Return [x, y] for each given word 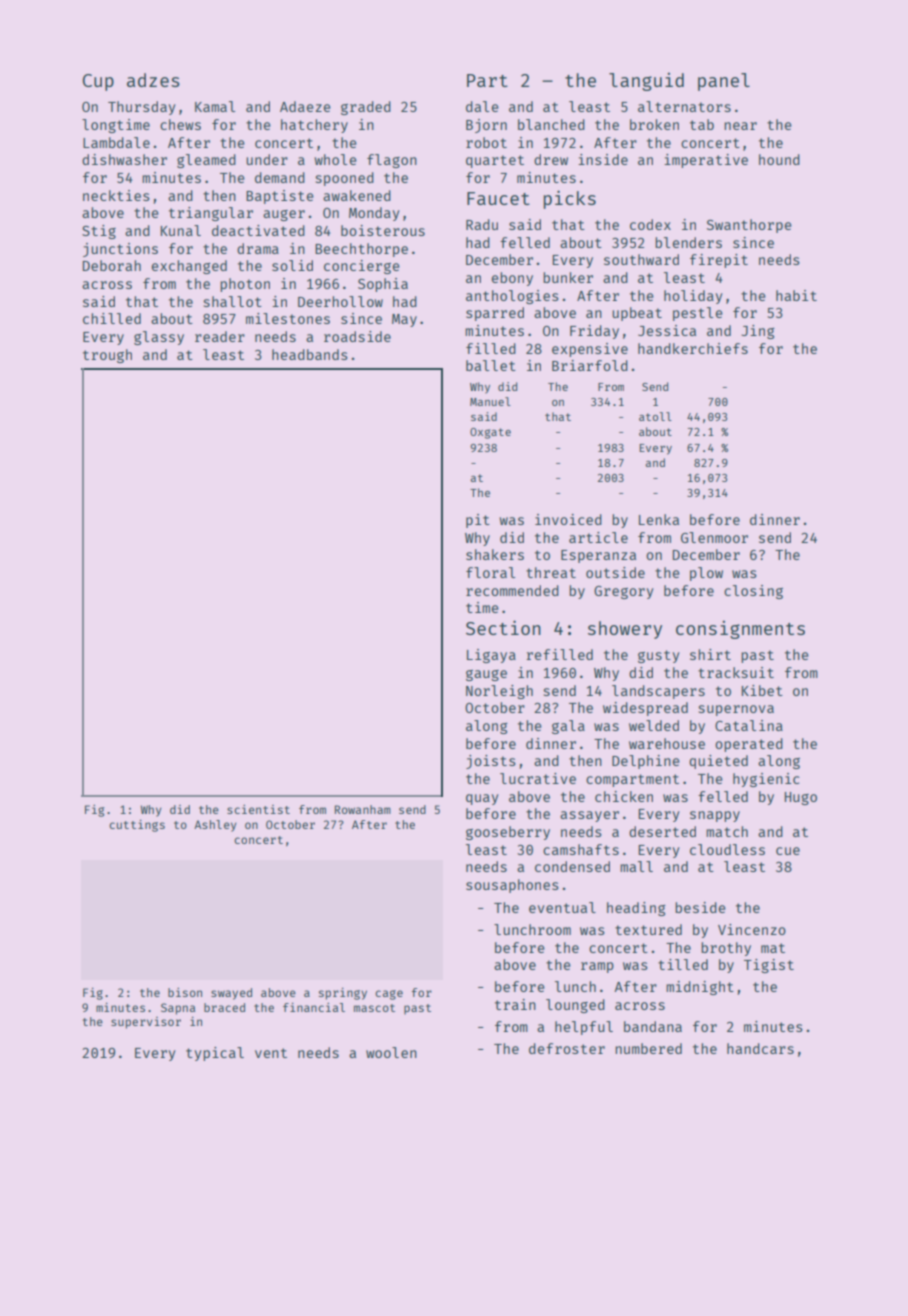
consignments [740, 630]
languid [646, 82]
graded [366, 108]
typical [215, 1054]
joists [491, 762]
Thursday [141, 108]
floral [490, 572]
